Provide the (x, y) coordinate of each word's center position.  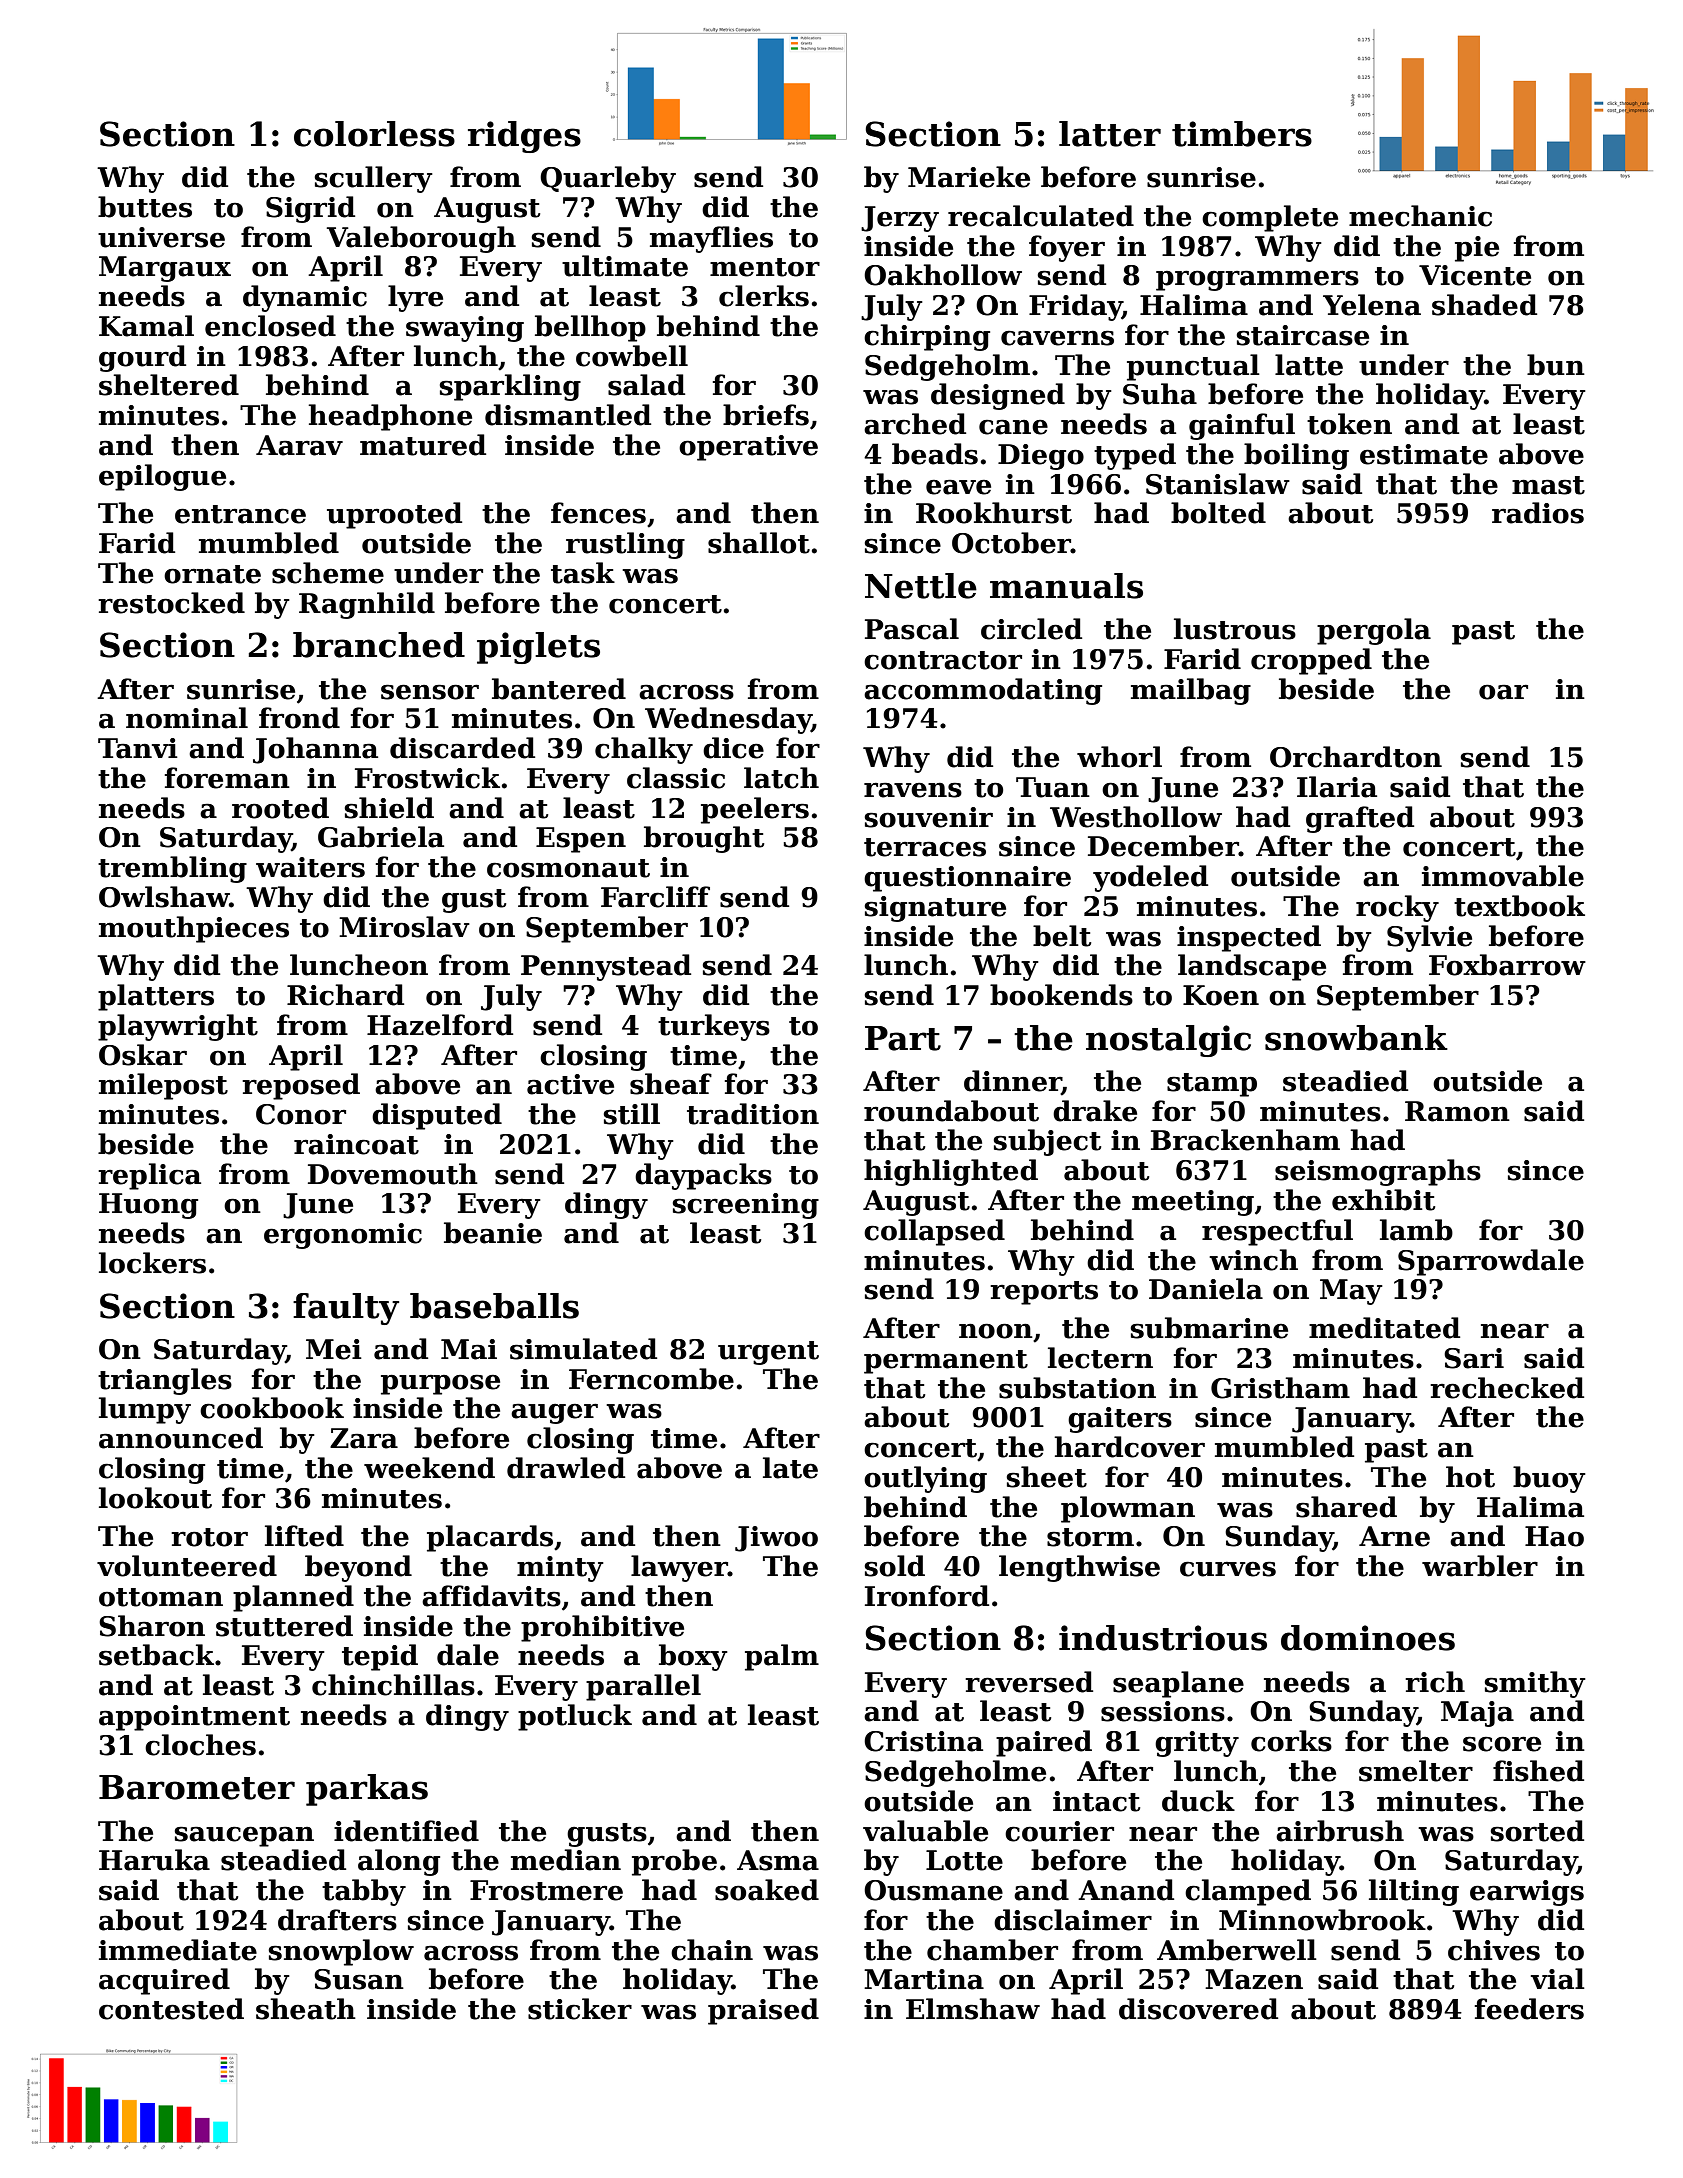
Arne (1394, 1536)
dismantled (568, 415)
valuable (925, 1831)
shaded (1484, 305)
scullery (374, 179)
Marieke (969, 177)
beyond (358, 1568)
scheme (328, 573)
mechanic (1420, 216)
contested (171, 2009)
